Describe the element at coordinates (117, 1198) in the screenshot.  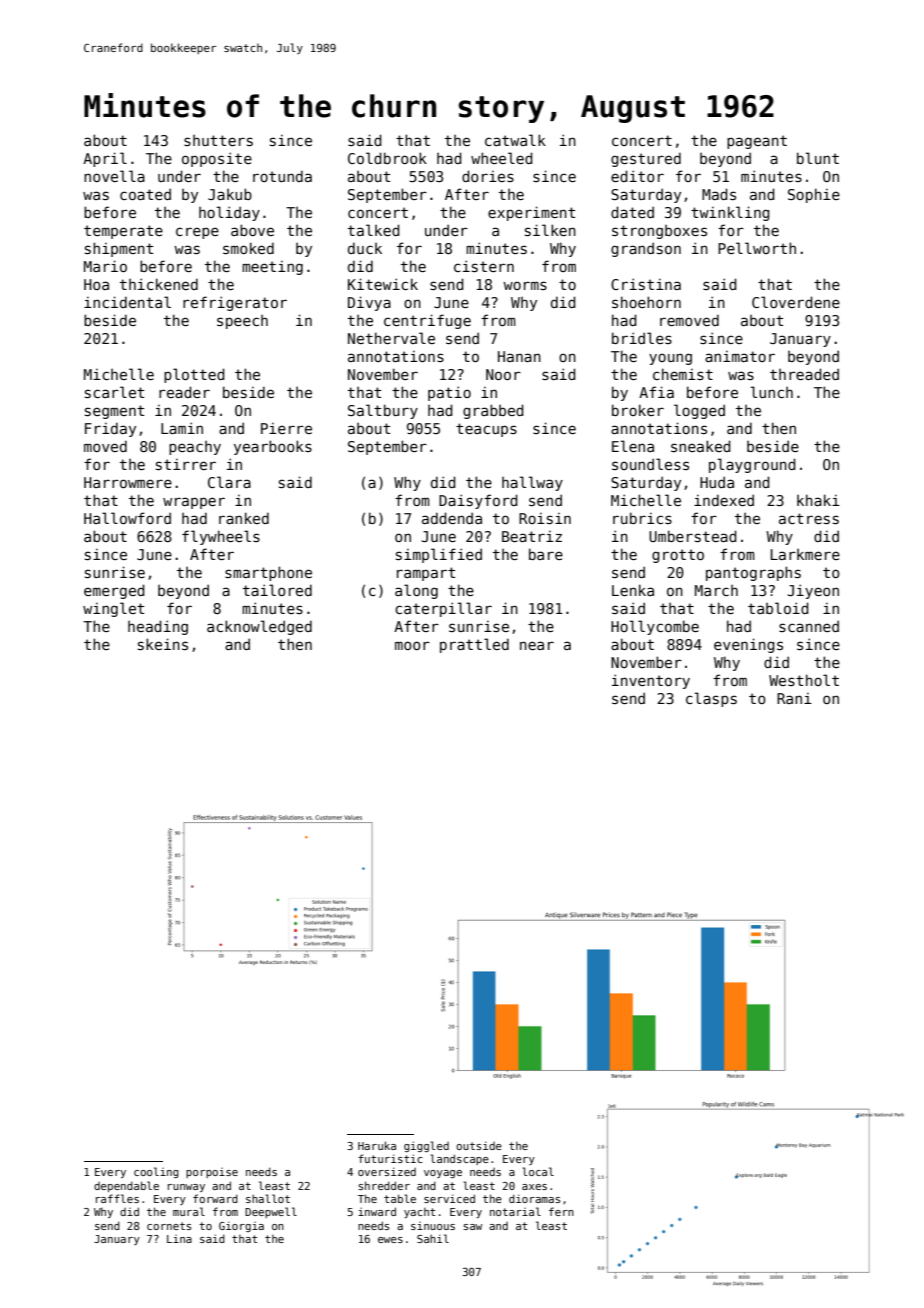
I see `raffles` at that location.
